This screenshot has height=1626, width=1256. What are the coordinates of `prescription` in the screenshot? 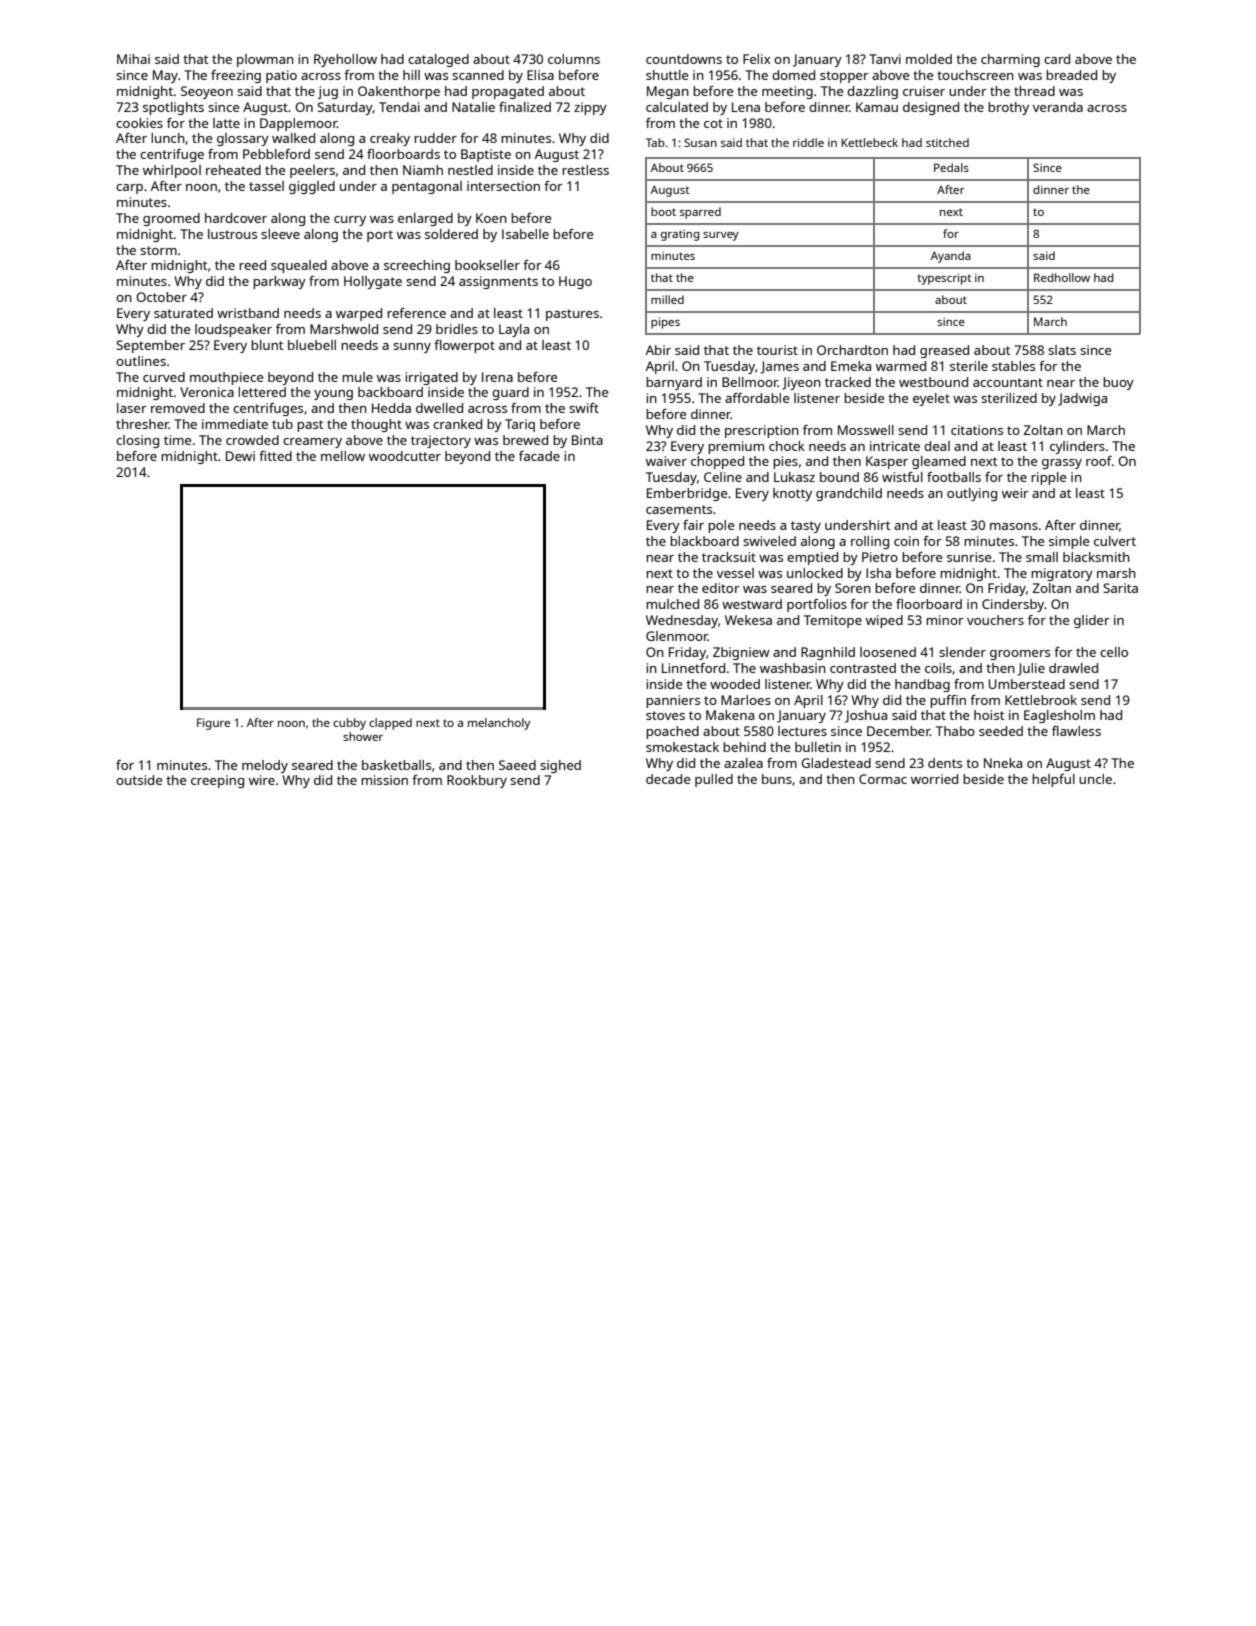 It's located at (762, 431).
